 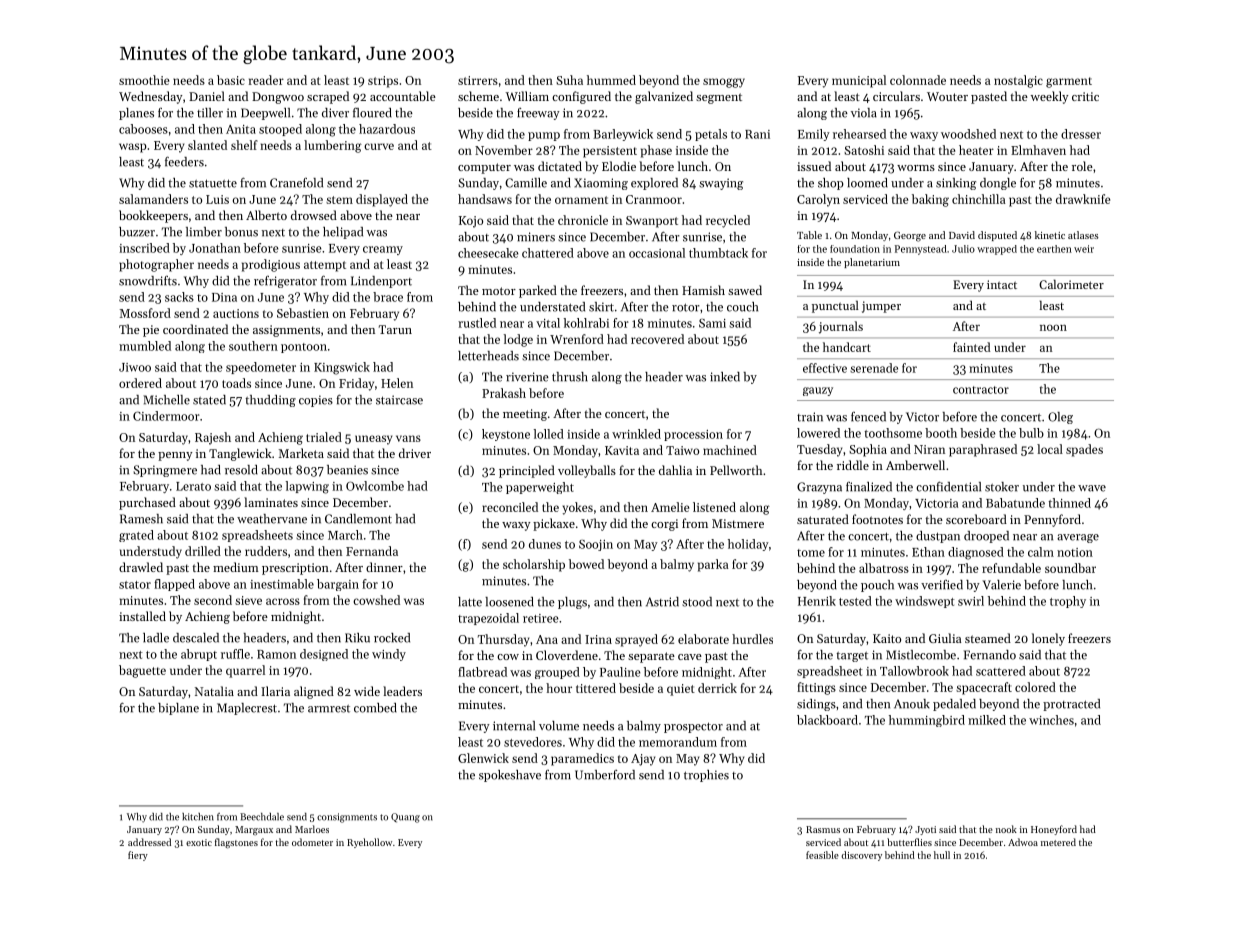 I want to click on freeway, so click(x=538, y=114).
